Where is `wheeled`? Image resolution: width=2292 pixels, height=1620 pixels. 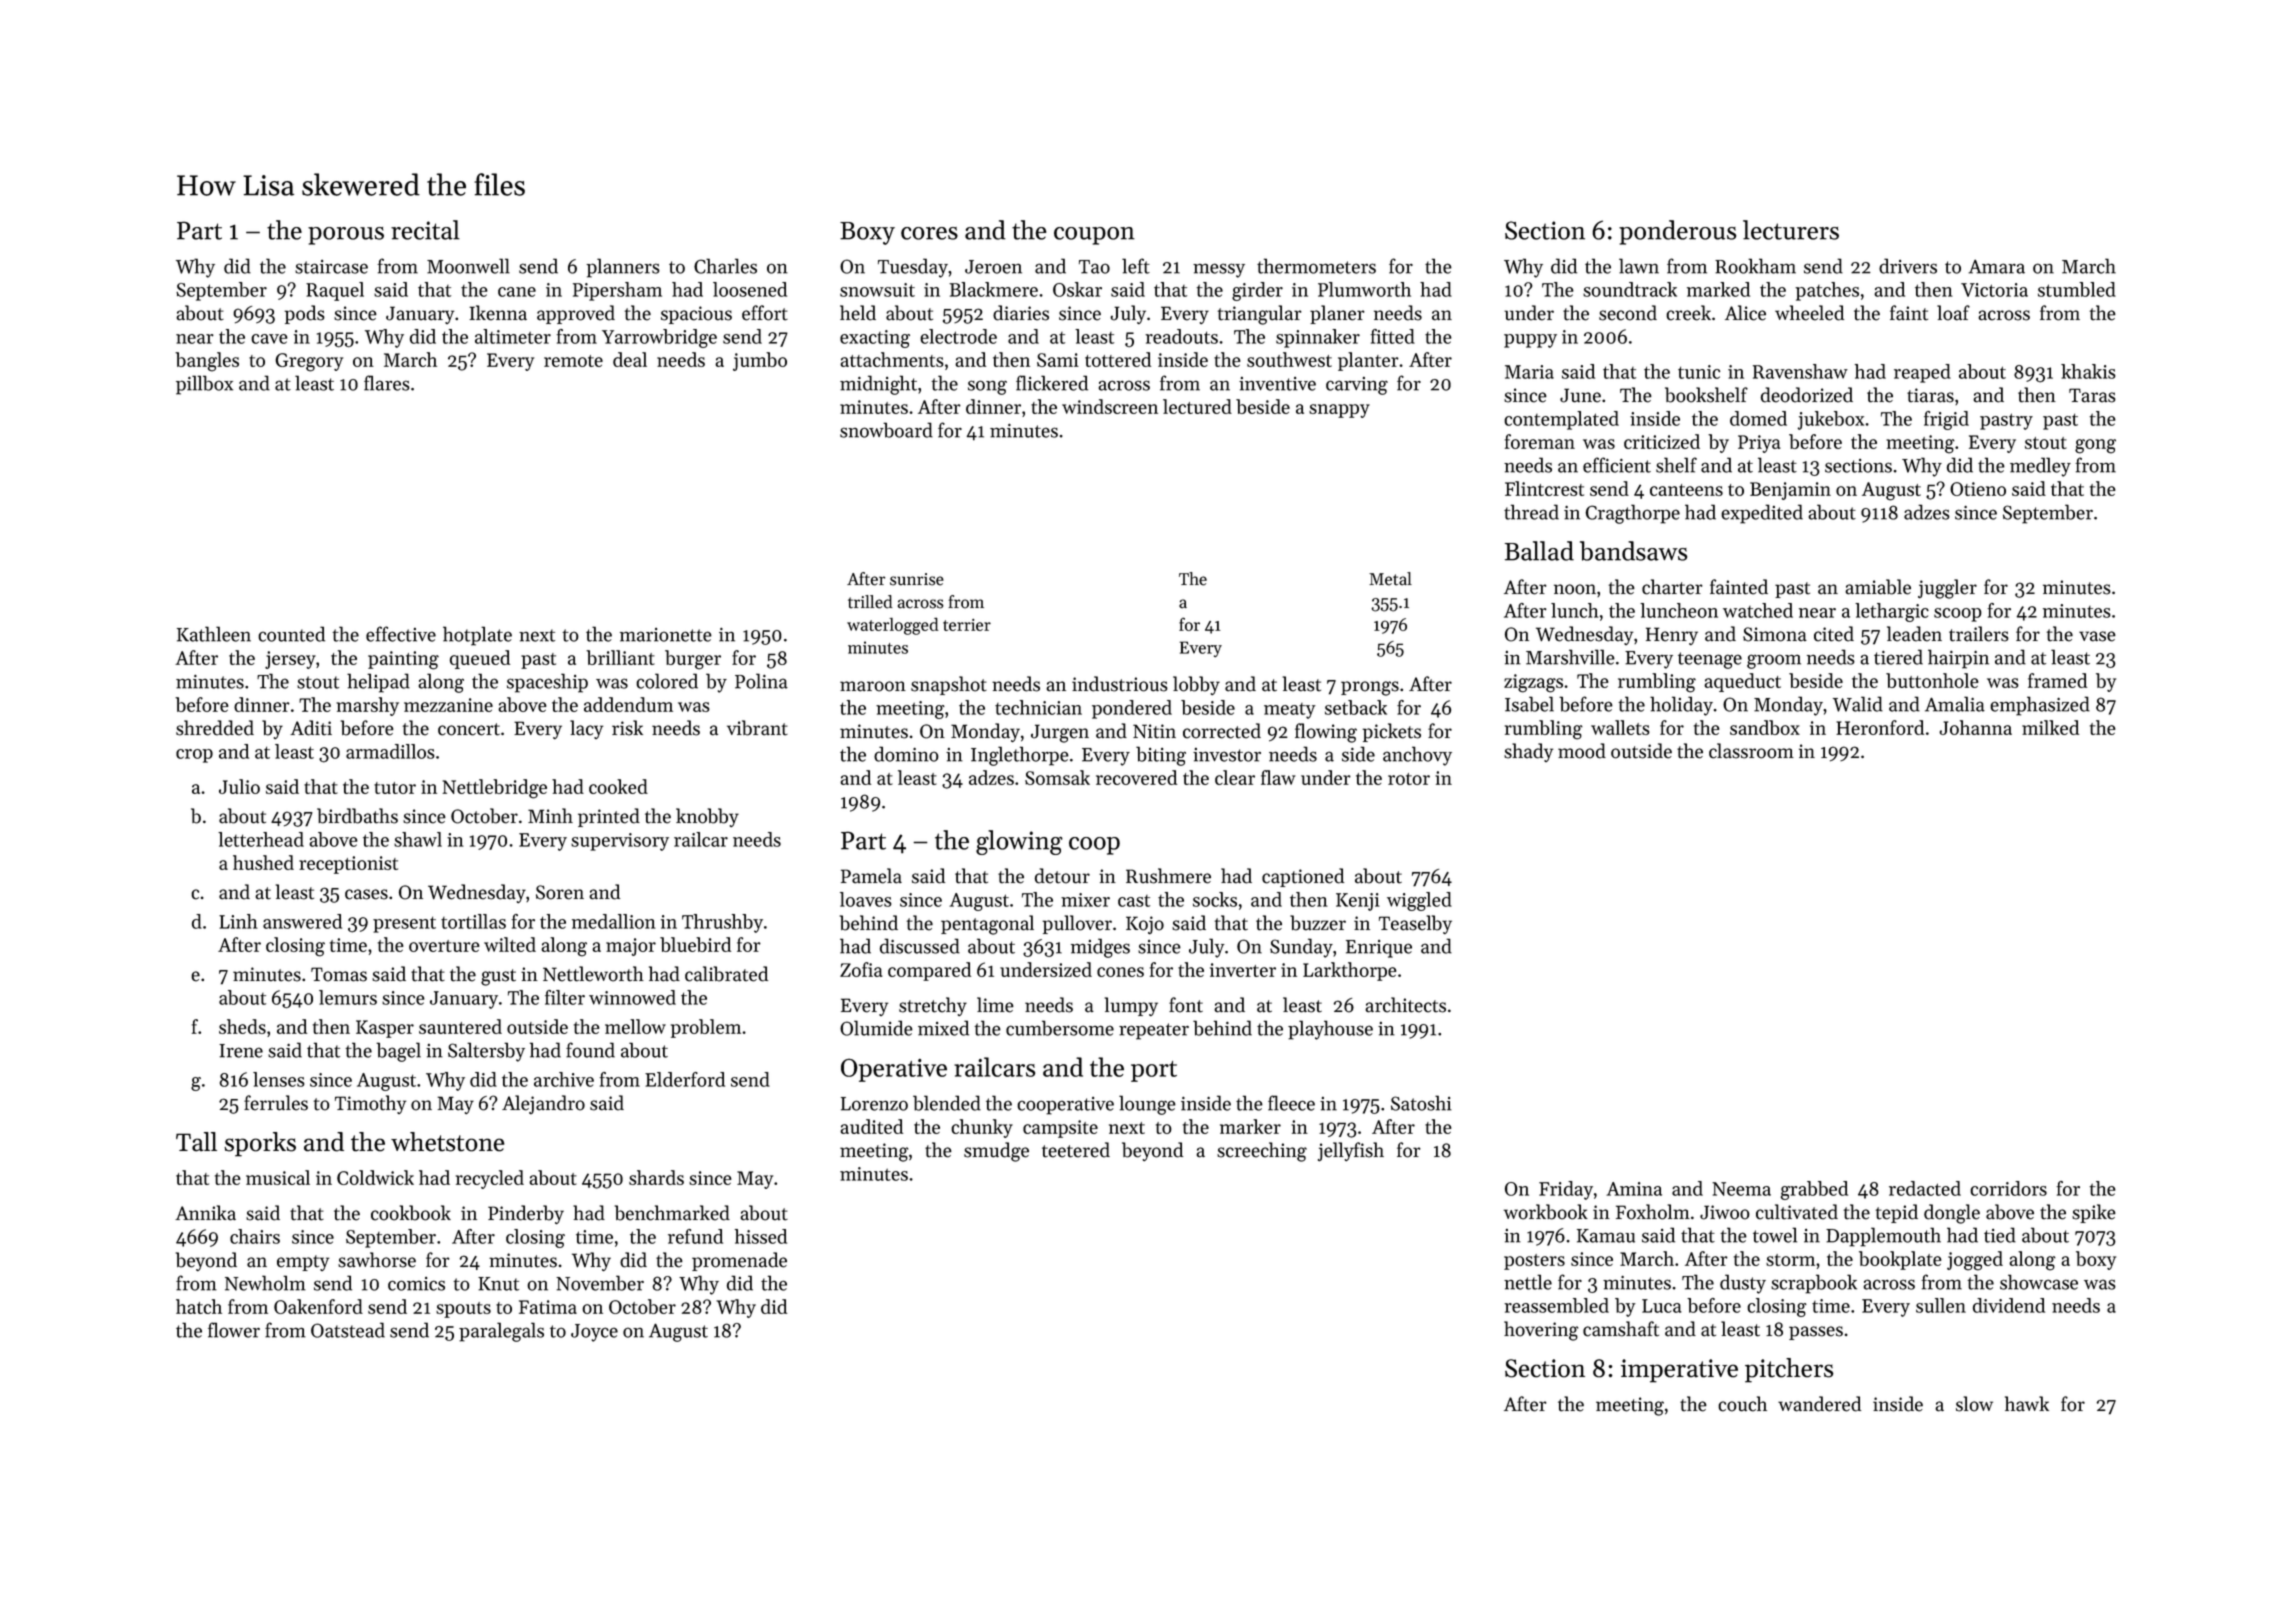 wheeled is located at coordinates (1809, 313).
